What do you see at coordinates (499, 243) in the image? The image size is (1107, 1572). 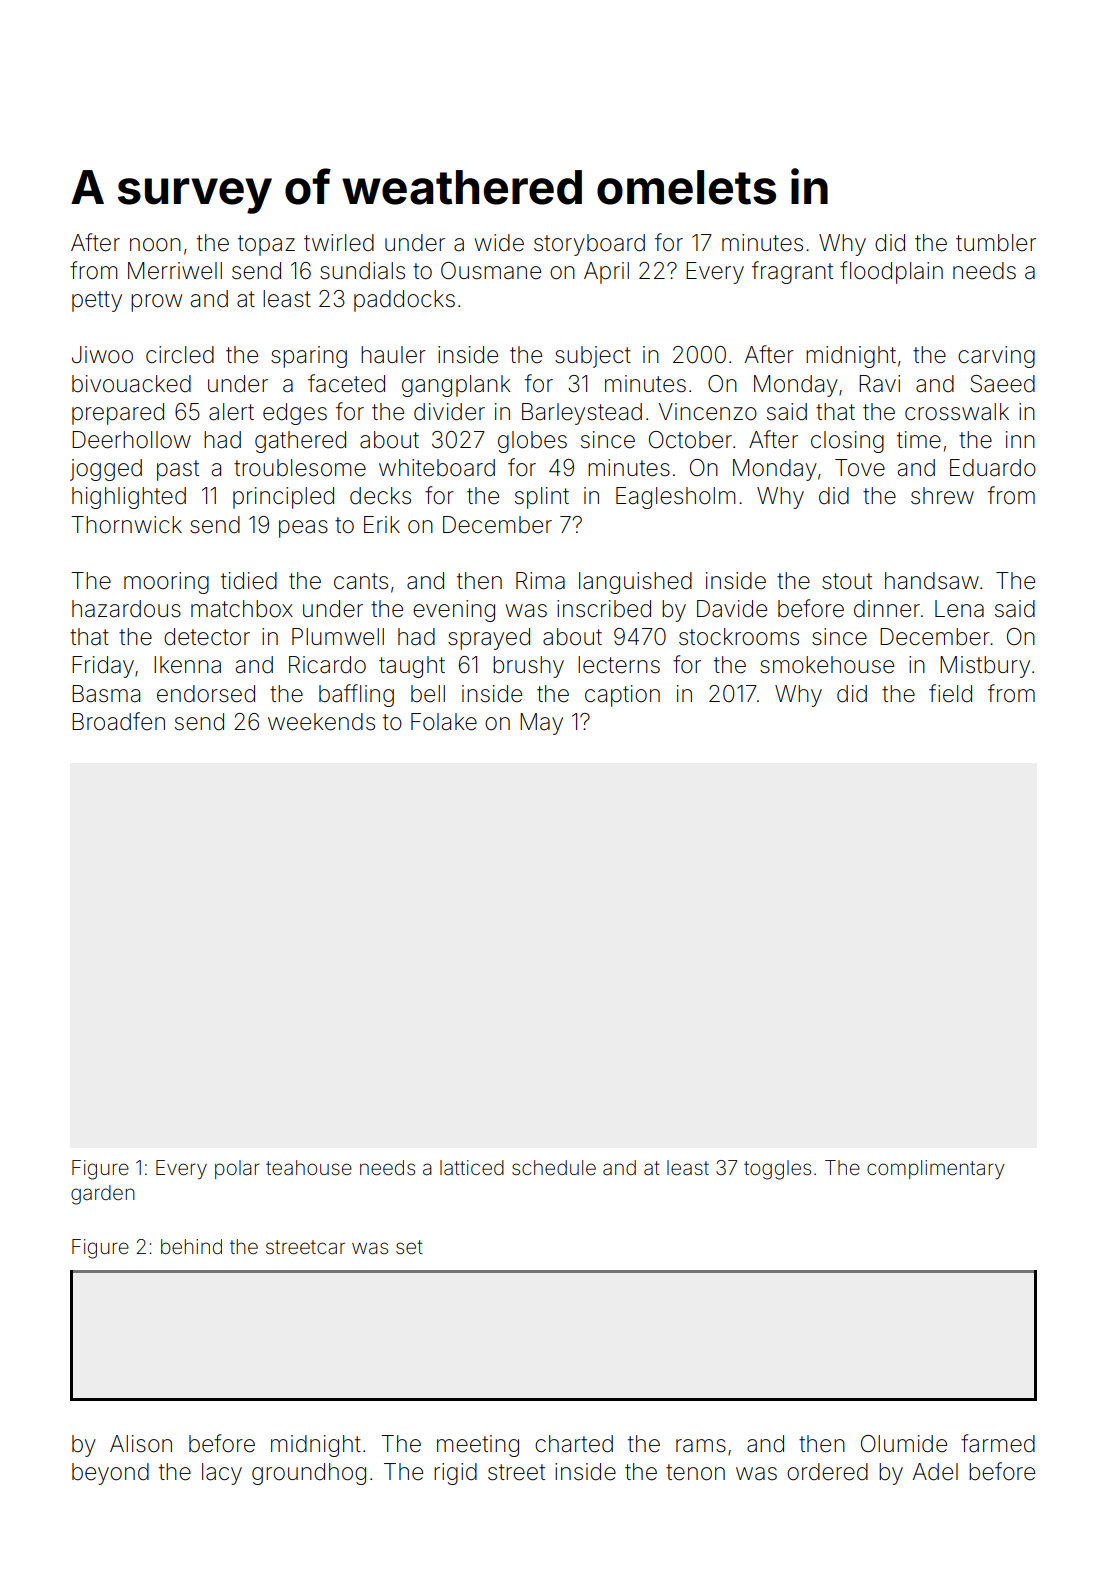 I see `wide` at bounding box center [499, 243].
